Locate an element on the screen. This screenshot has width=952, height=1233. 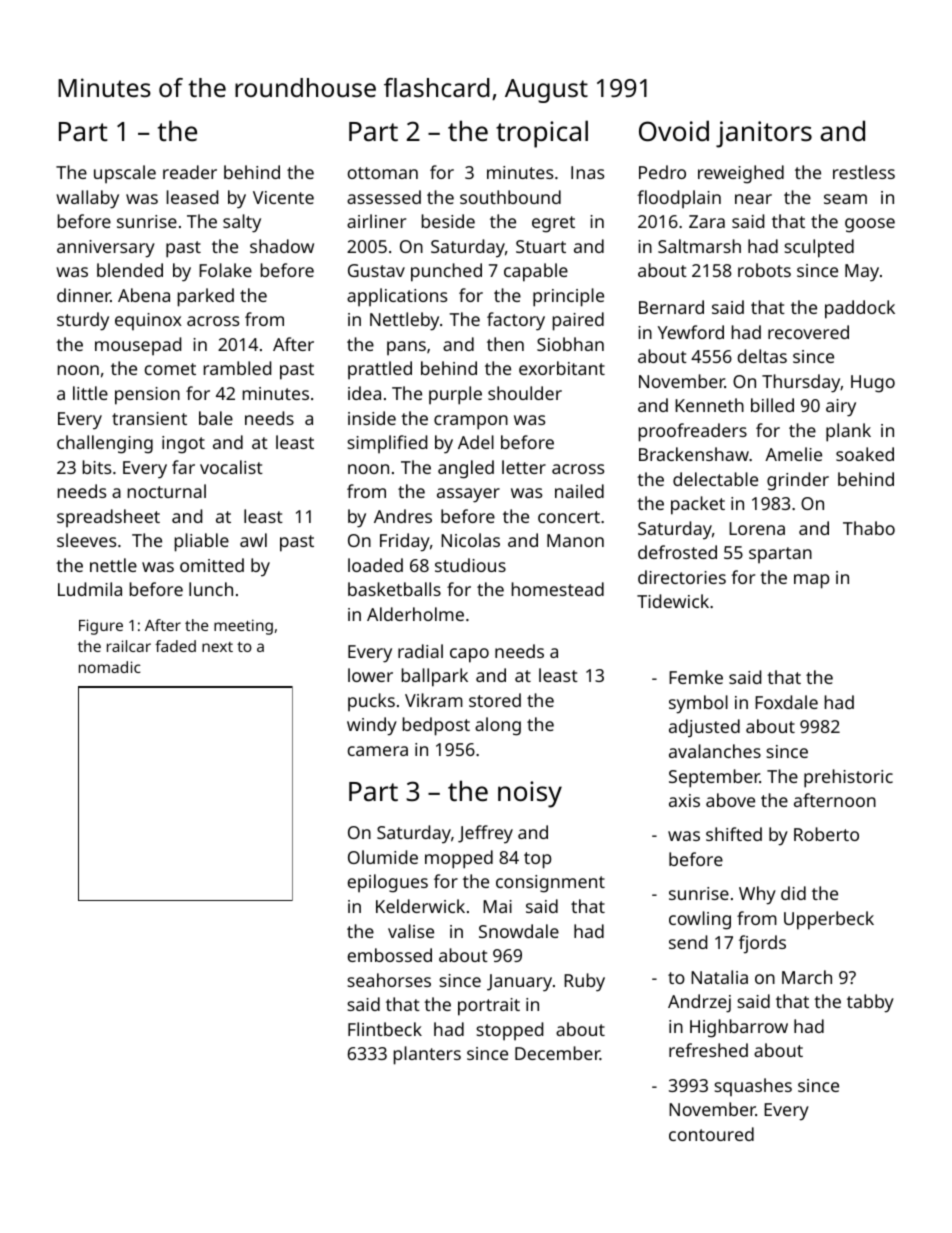
sleeves is located at coordinates (86, 540).
